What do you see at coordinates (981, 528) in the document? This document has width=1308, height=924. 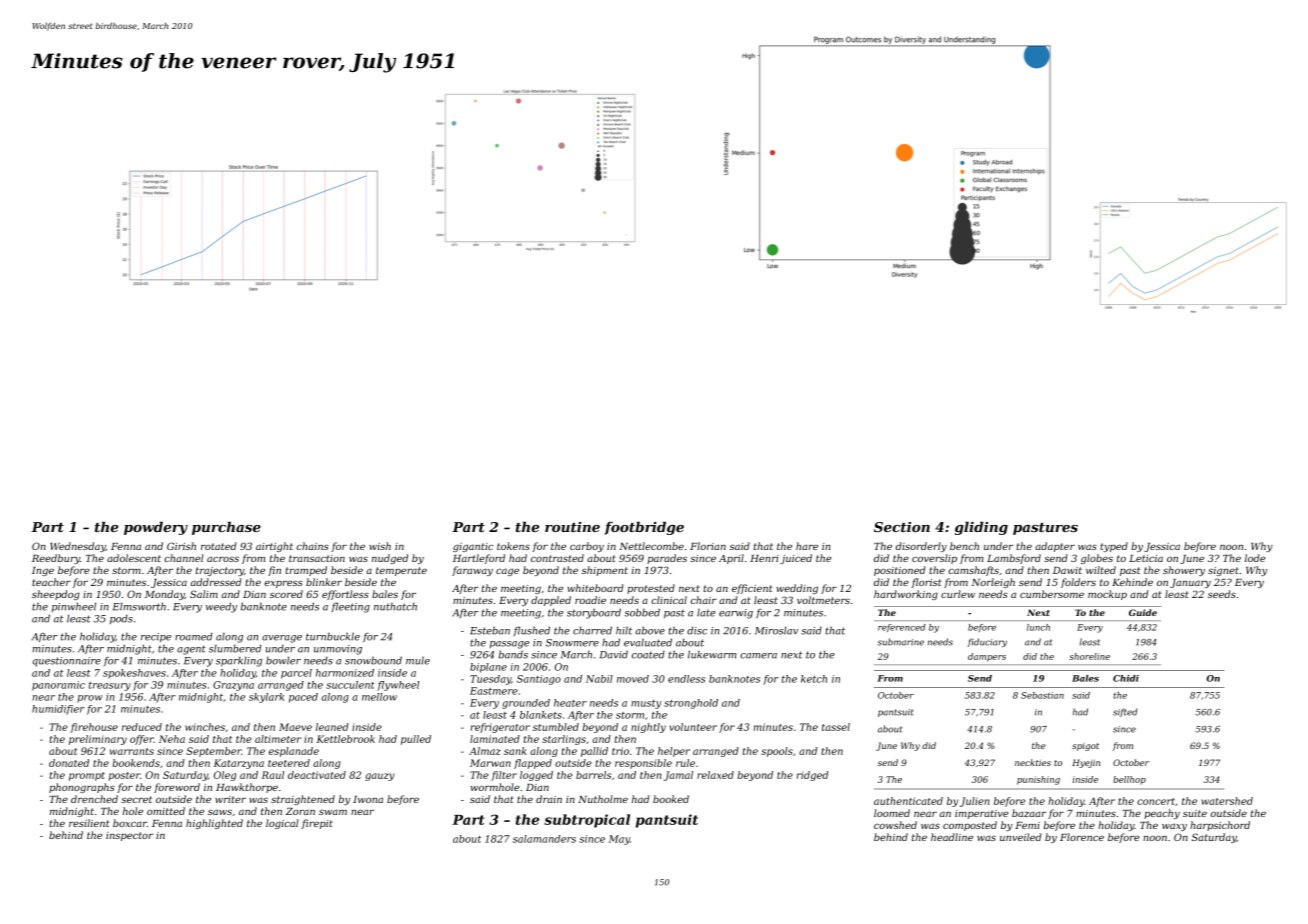 I see `gliding` at bounding box center [981, 528].
